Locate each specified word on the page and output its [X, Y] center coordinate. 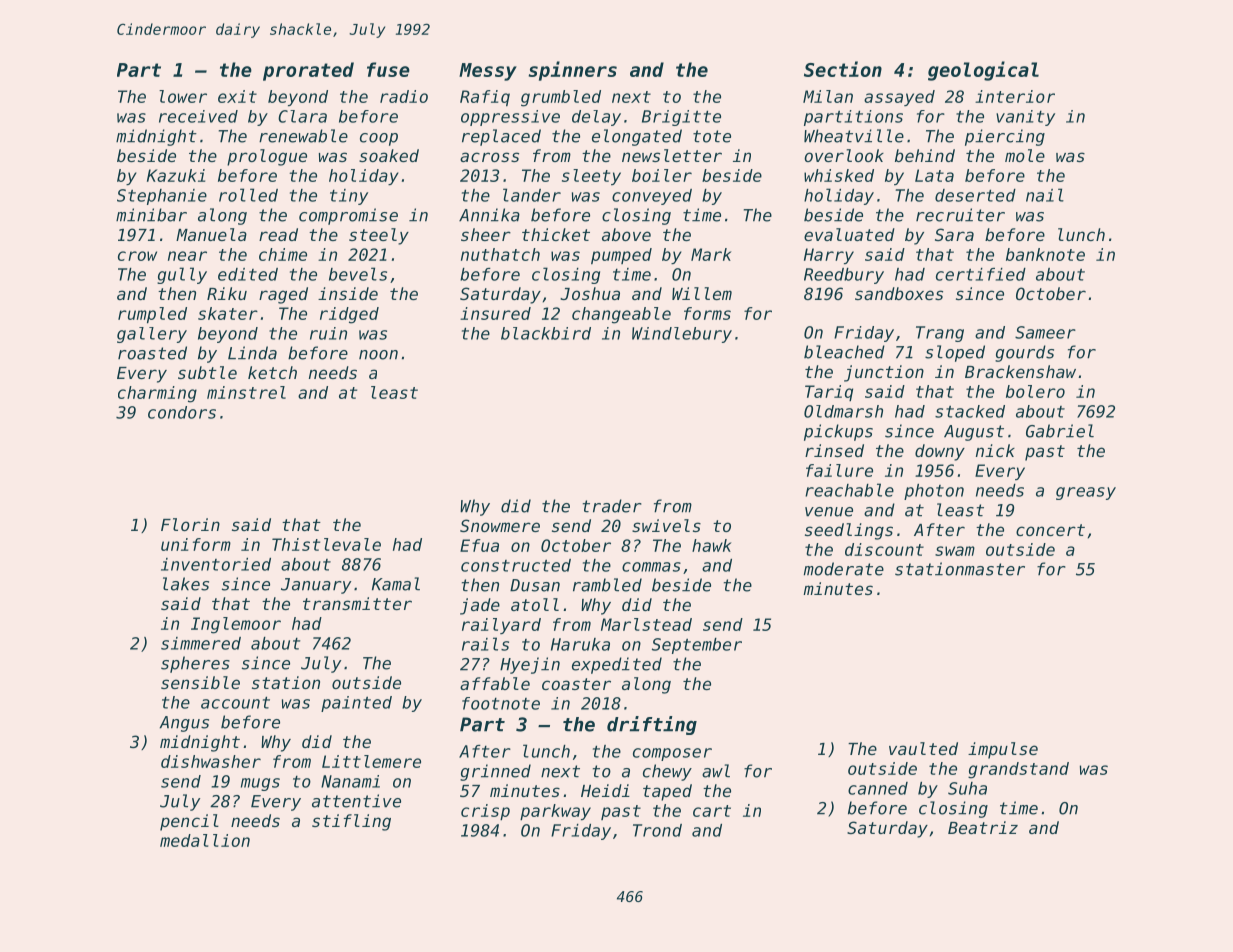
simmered [201, 643]
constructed [516, 565]
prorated [308, 71]
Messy [488, 72]
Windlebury [682, 335]
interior [1015, 96]
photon [934, 492]
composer [672, 754]
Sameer [1045, 332]
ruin [328, 333]
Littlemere [371, 761]
